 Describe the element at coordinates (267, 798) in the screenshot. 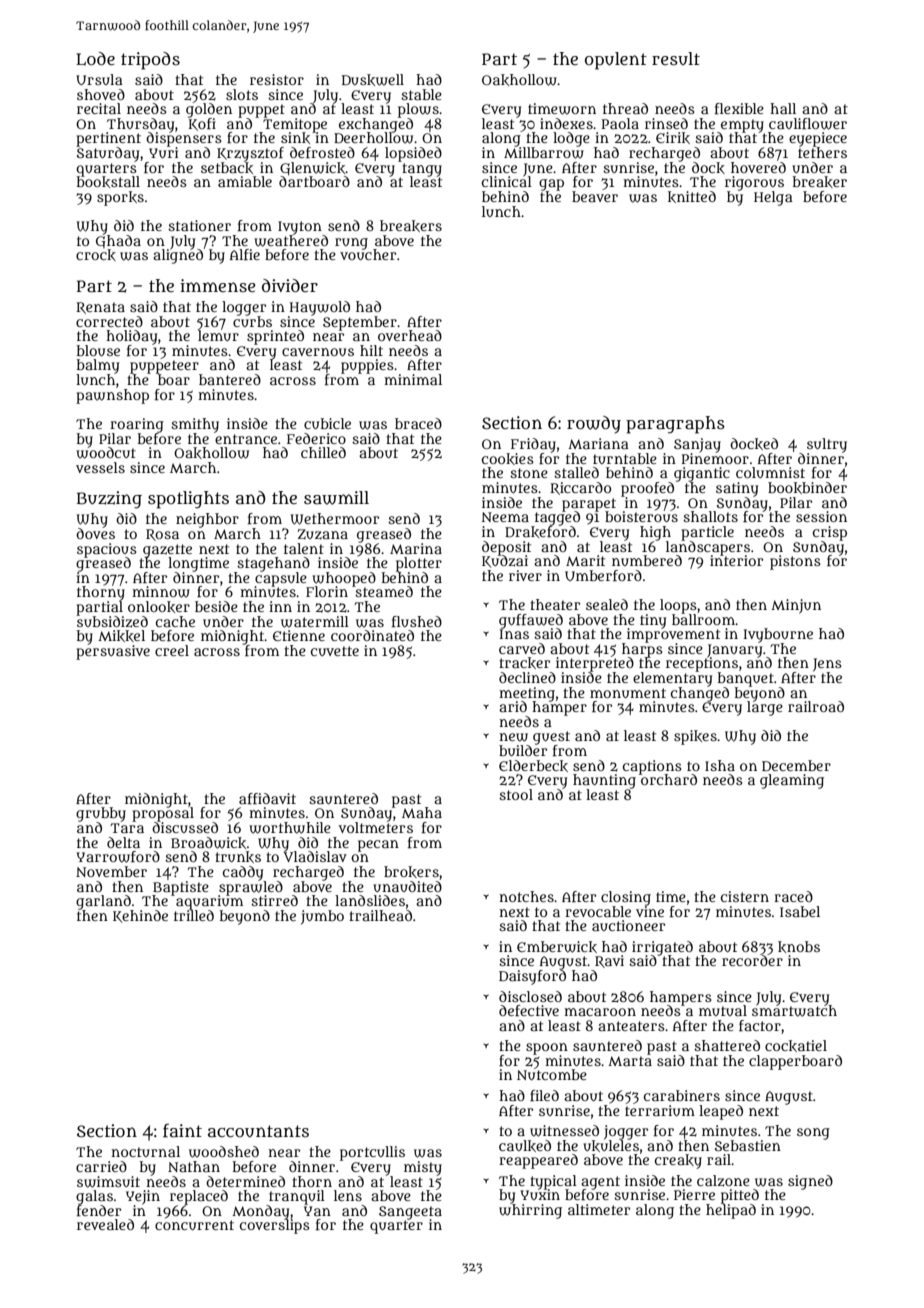

I see `affidavit` at that location.
